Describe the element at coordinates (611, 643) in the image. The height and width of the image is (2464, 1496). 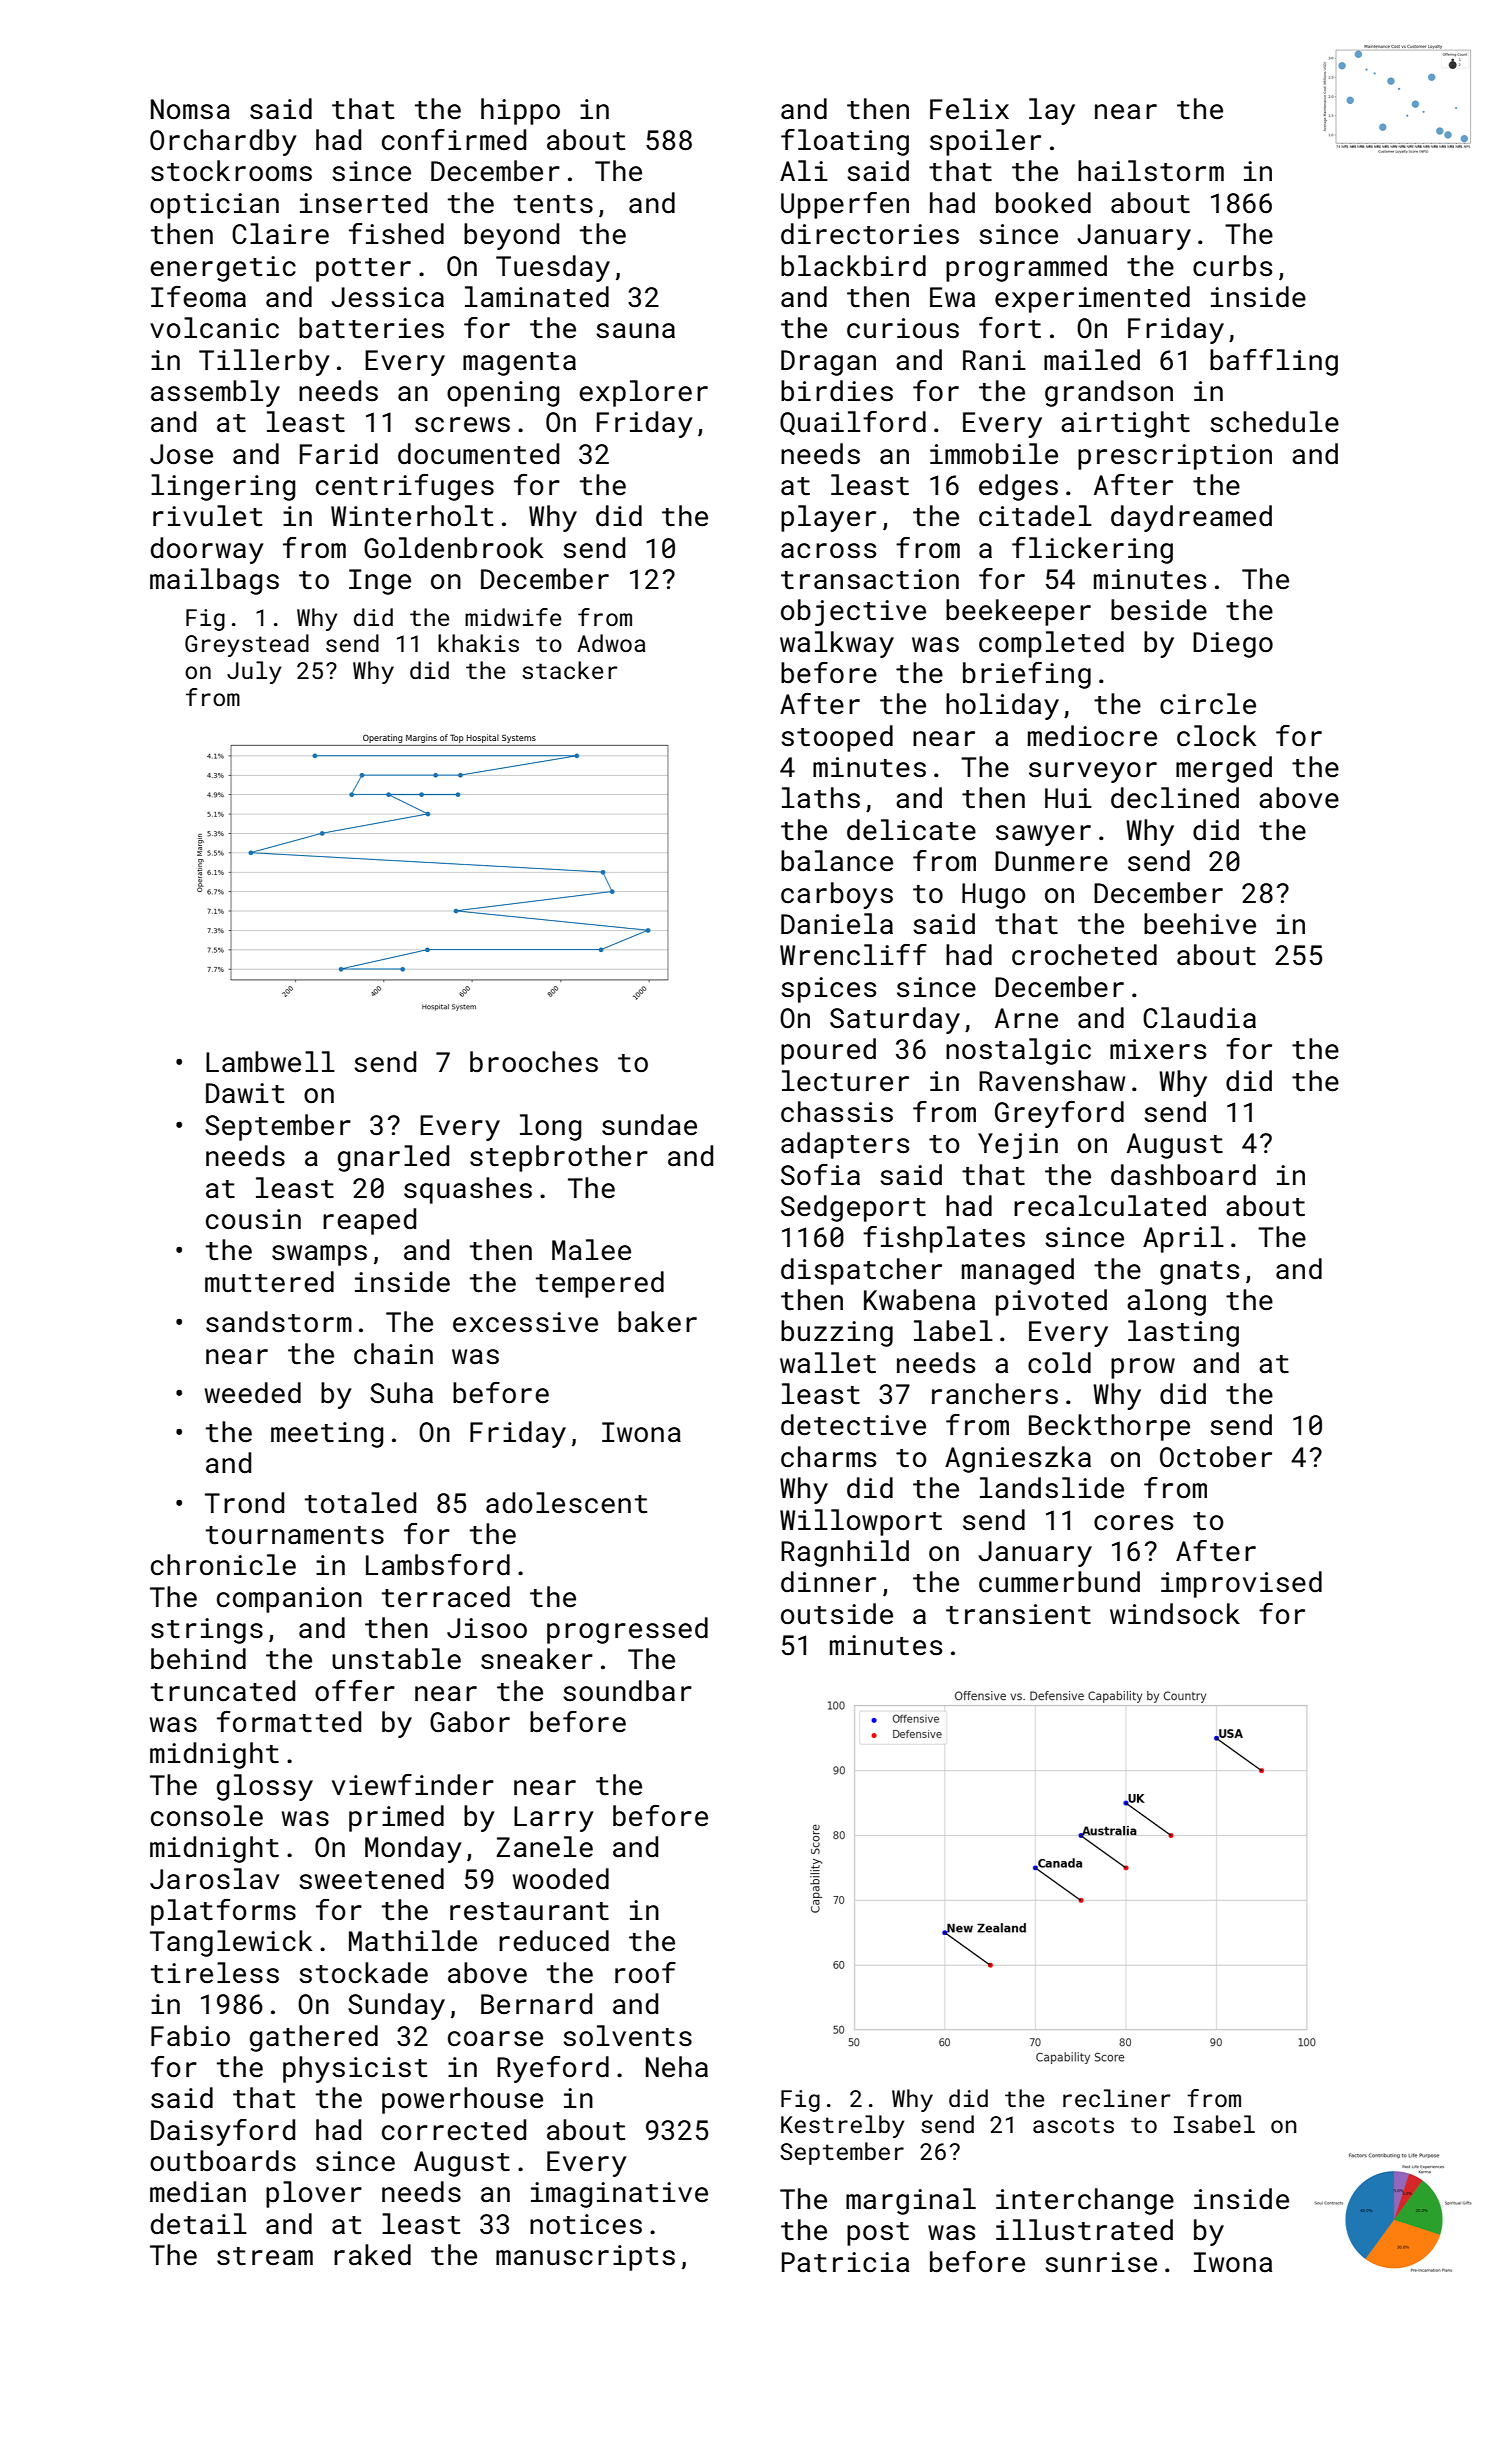
I see `Adwoa` at that location.
